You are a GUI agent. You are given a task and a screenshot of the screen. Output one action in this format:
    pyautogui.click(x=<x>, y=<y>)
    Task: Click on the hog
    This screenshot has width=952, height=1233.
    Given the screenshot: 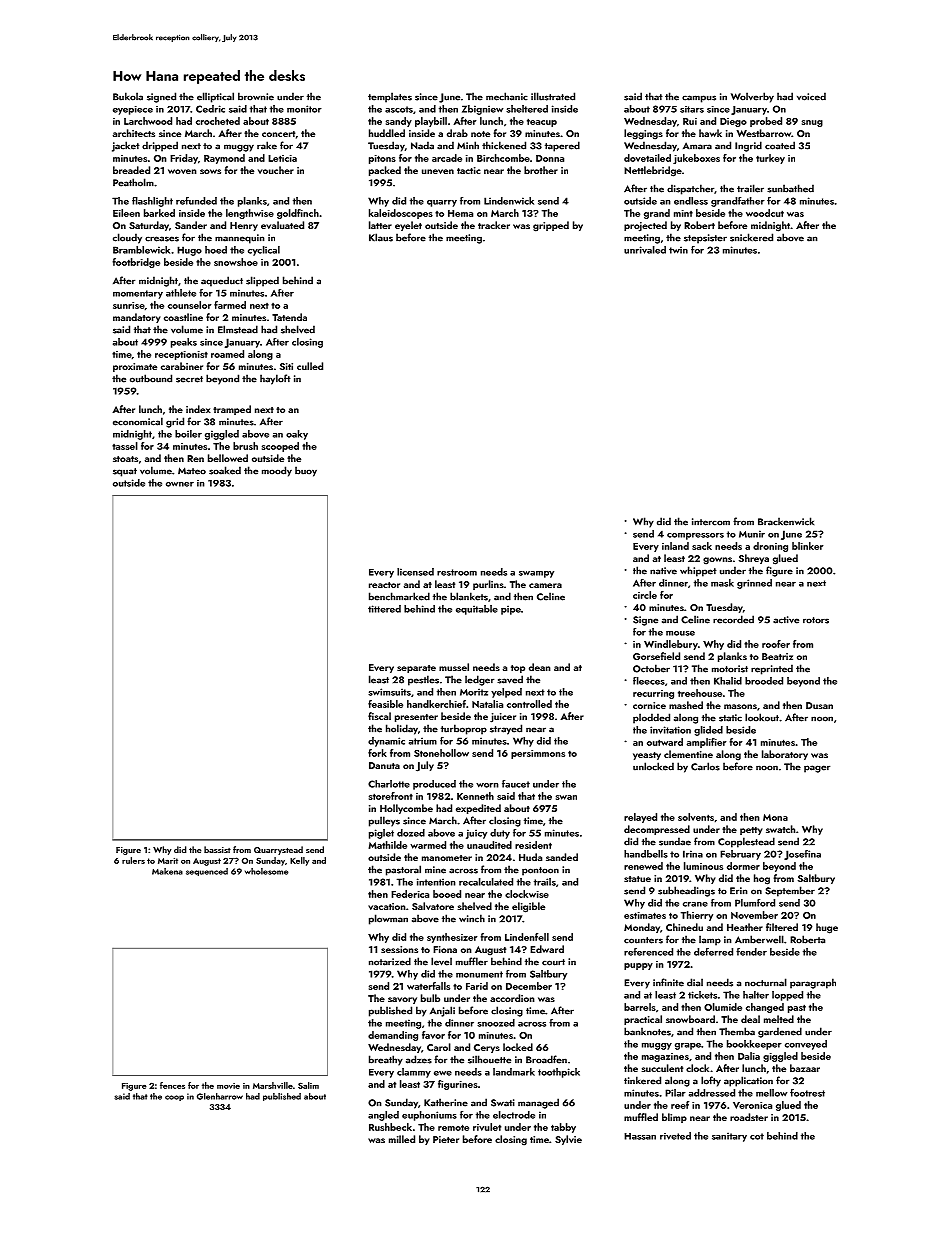 What is the action you would take?
    pyautogui.click(x=762, y=879)
